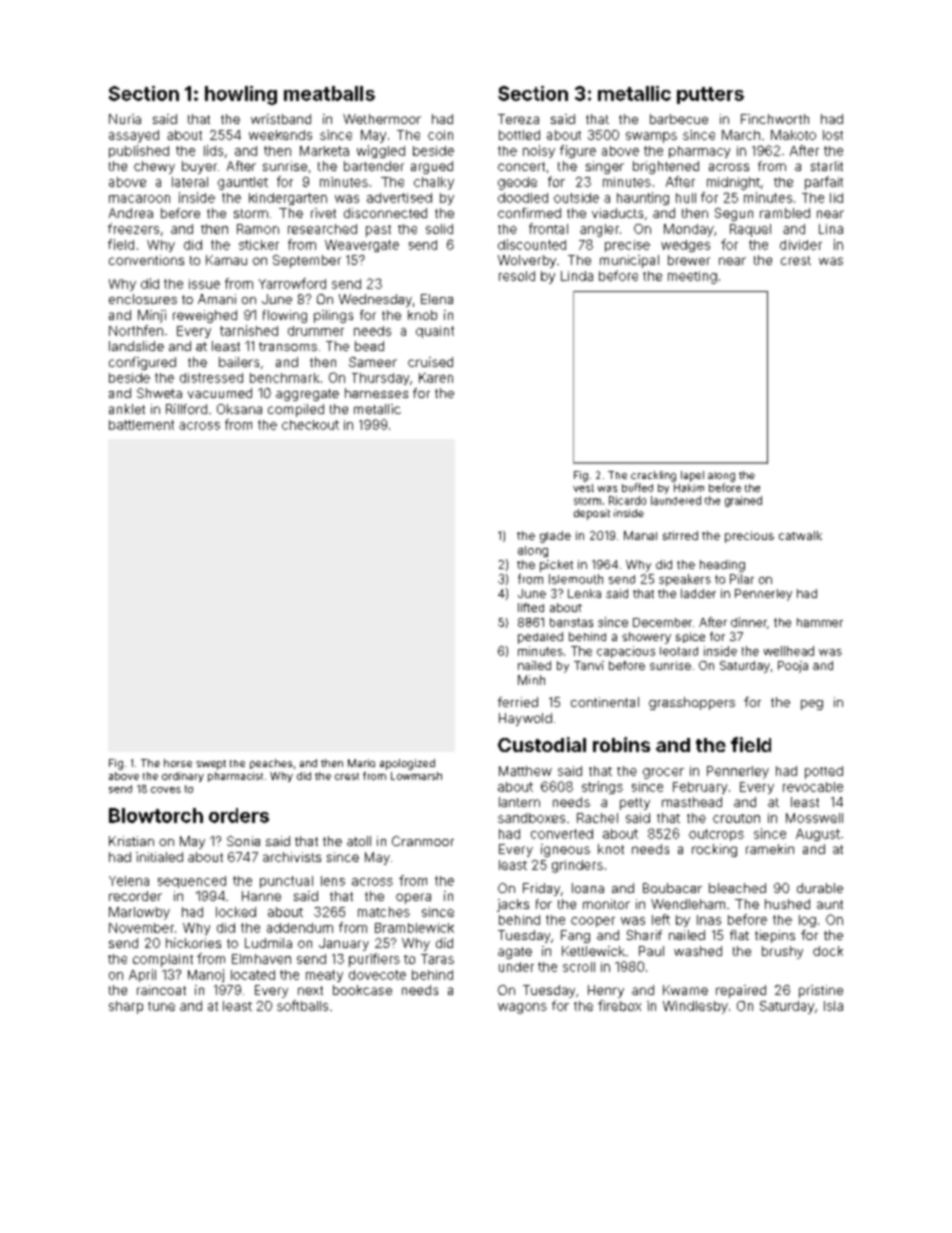  Describe the element at coordinates (161, 1006) in the document. I see `tune` at that location.
